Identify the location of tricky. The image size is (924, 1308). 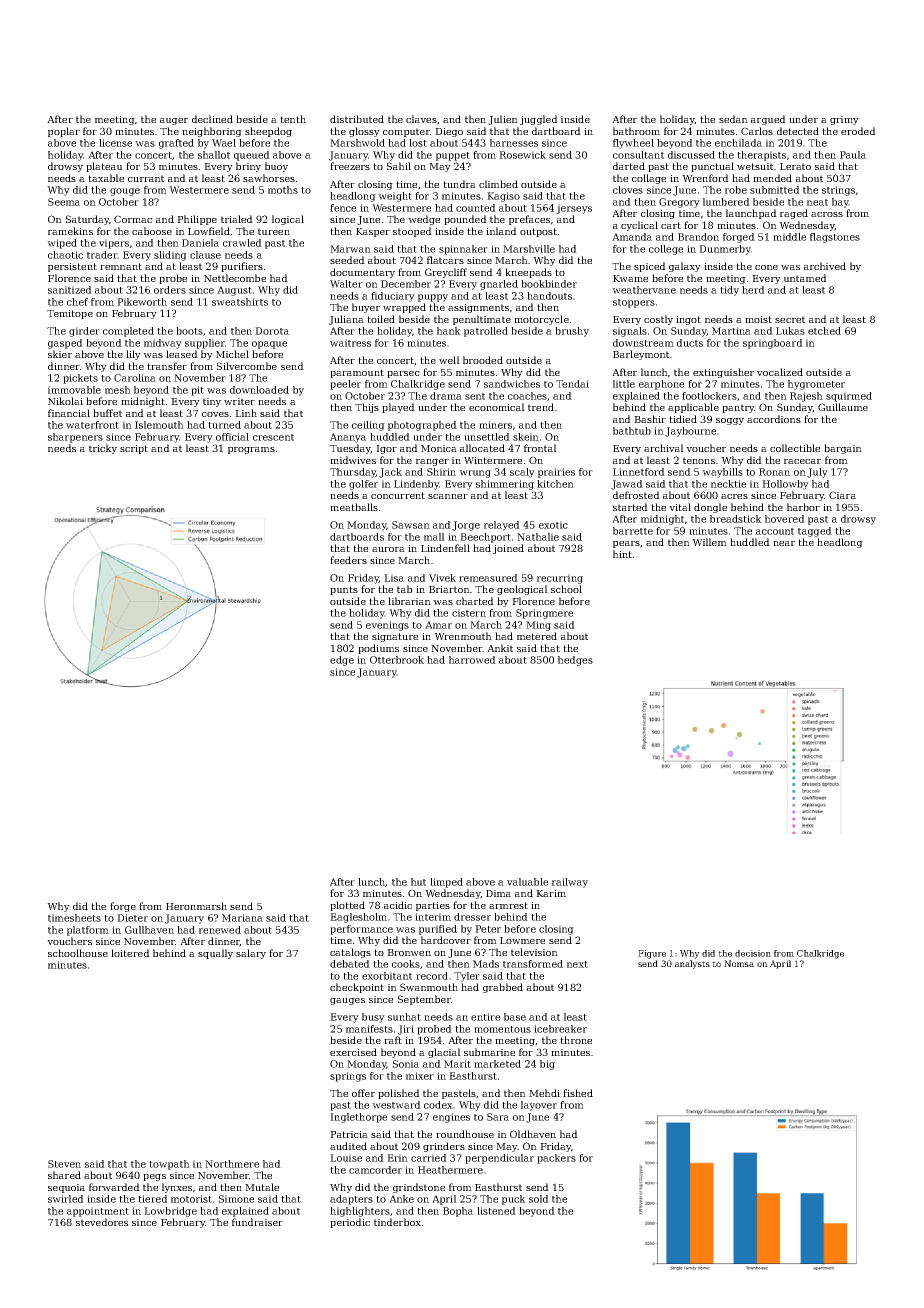
(103, 449).
